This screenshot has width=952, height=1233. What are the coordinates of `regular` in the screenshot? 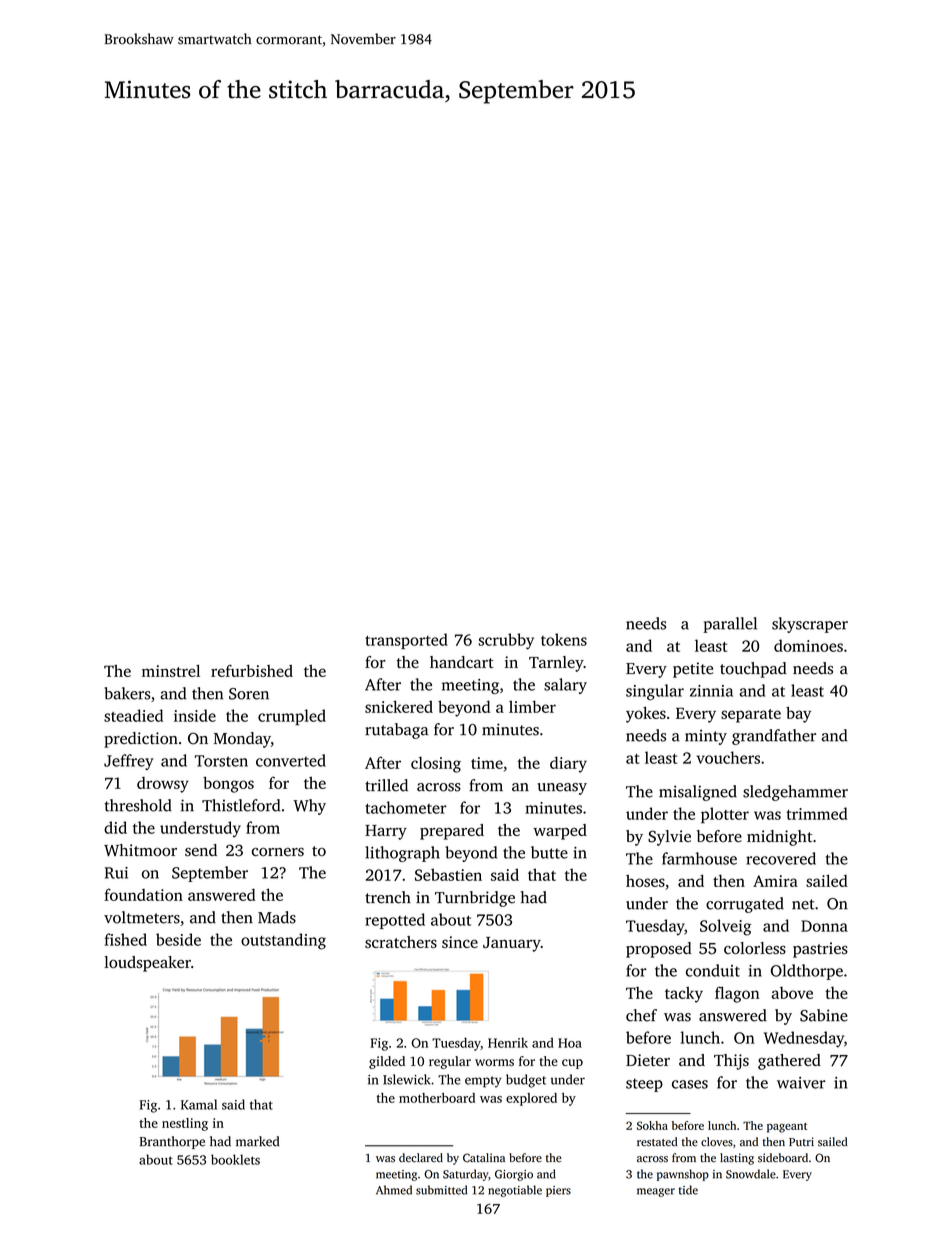 It's located at (450, 1062).
